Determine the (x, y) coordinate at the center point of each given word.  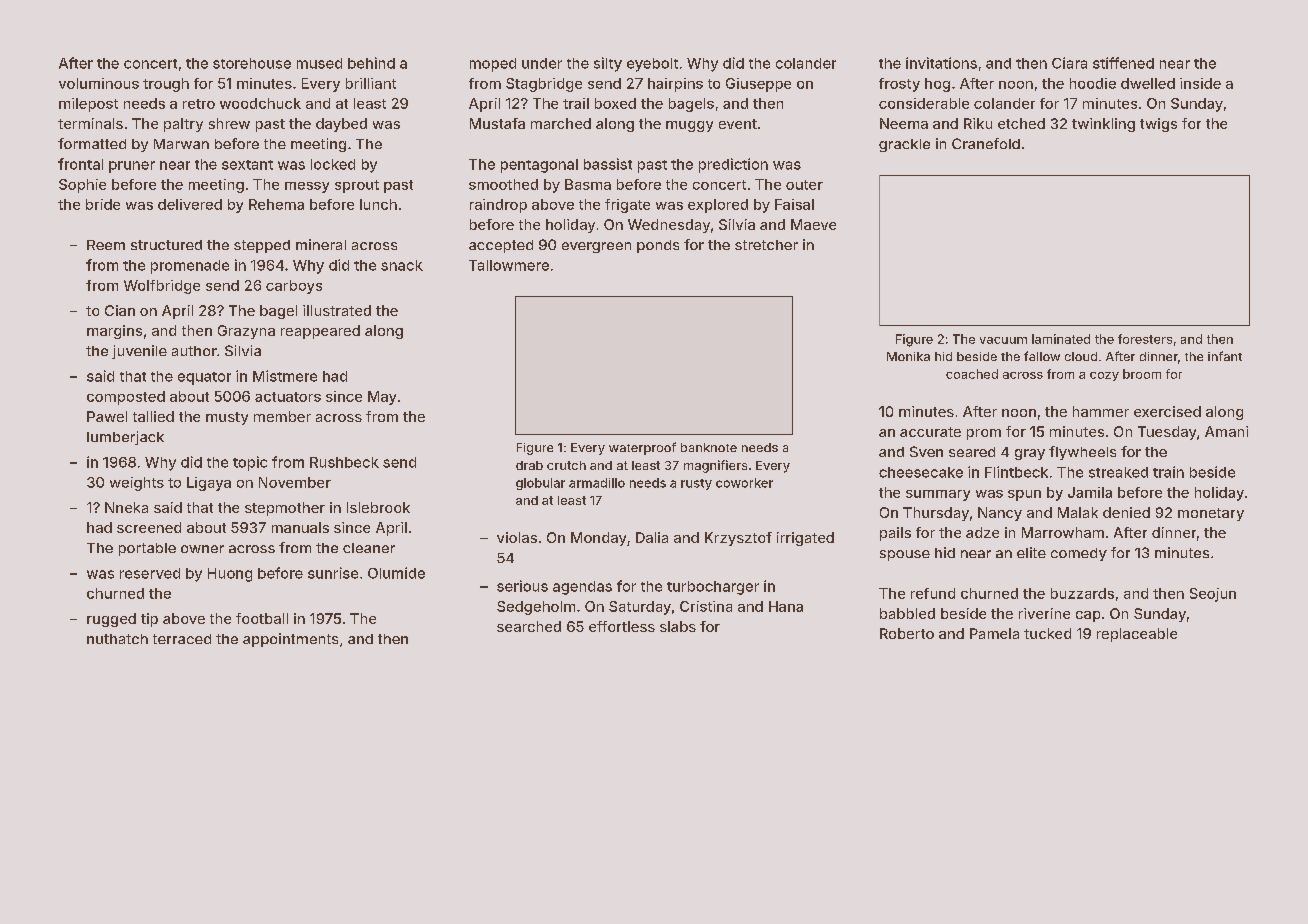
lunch (378, 204)
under (542, 63)
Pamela (994, 633)
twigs (1158, 125)
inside (1200, 83)
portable (147, 549)
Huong (230, 575)
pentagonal (539, 166)
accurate (930, 432)
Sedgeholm (536, 608)
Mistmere (285, 376)
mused (319, 63)
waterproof (642, 448)
